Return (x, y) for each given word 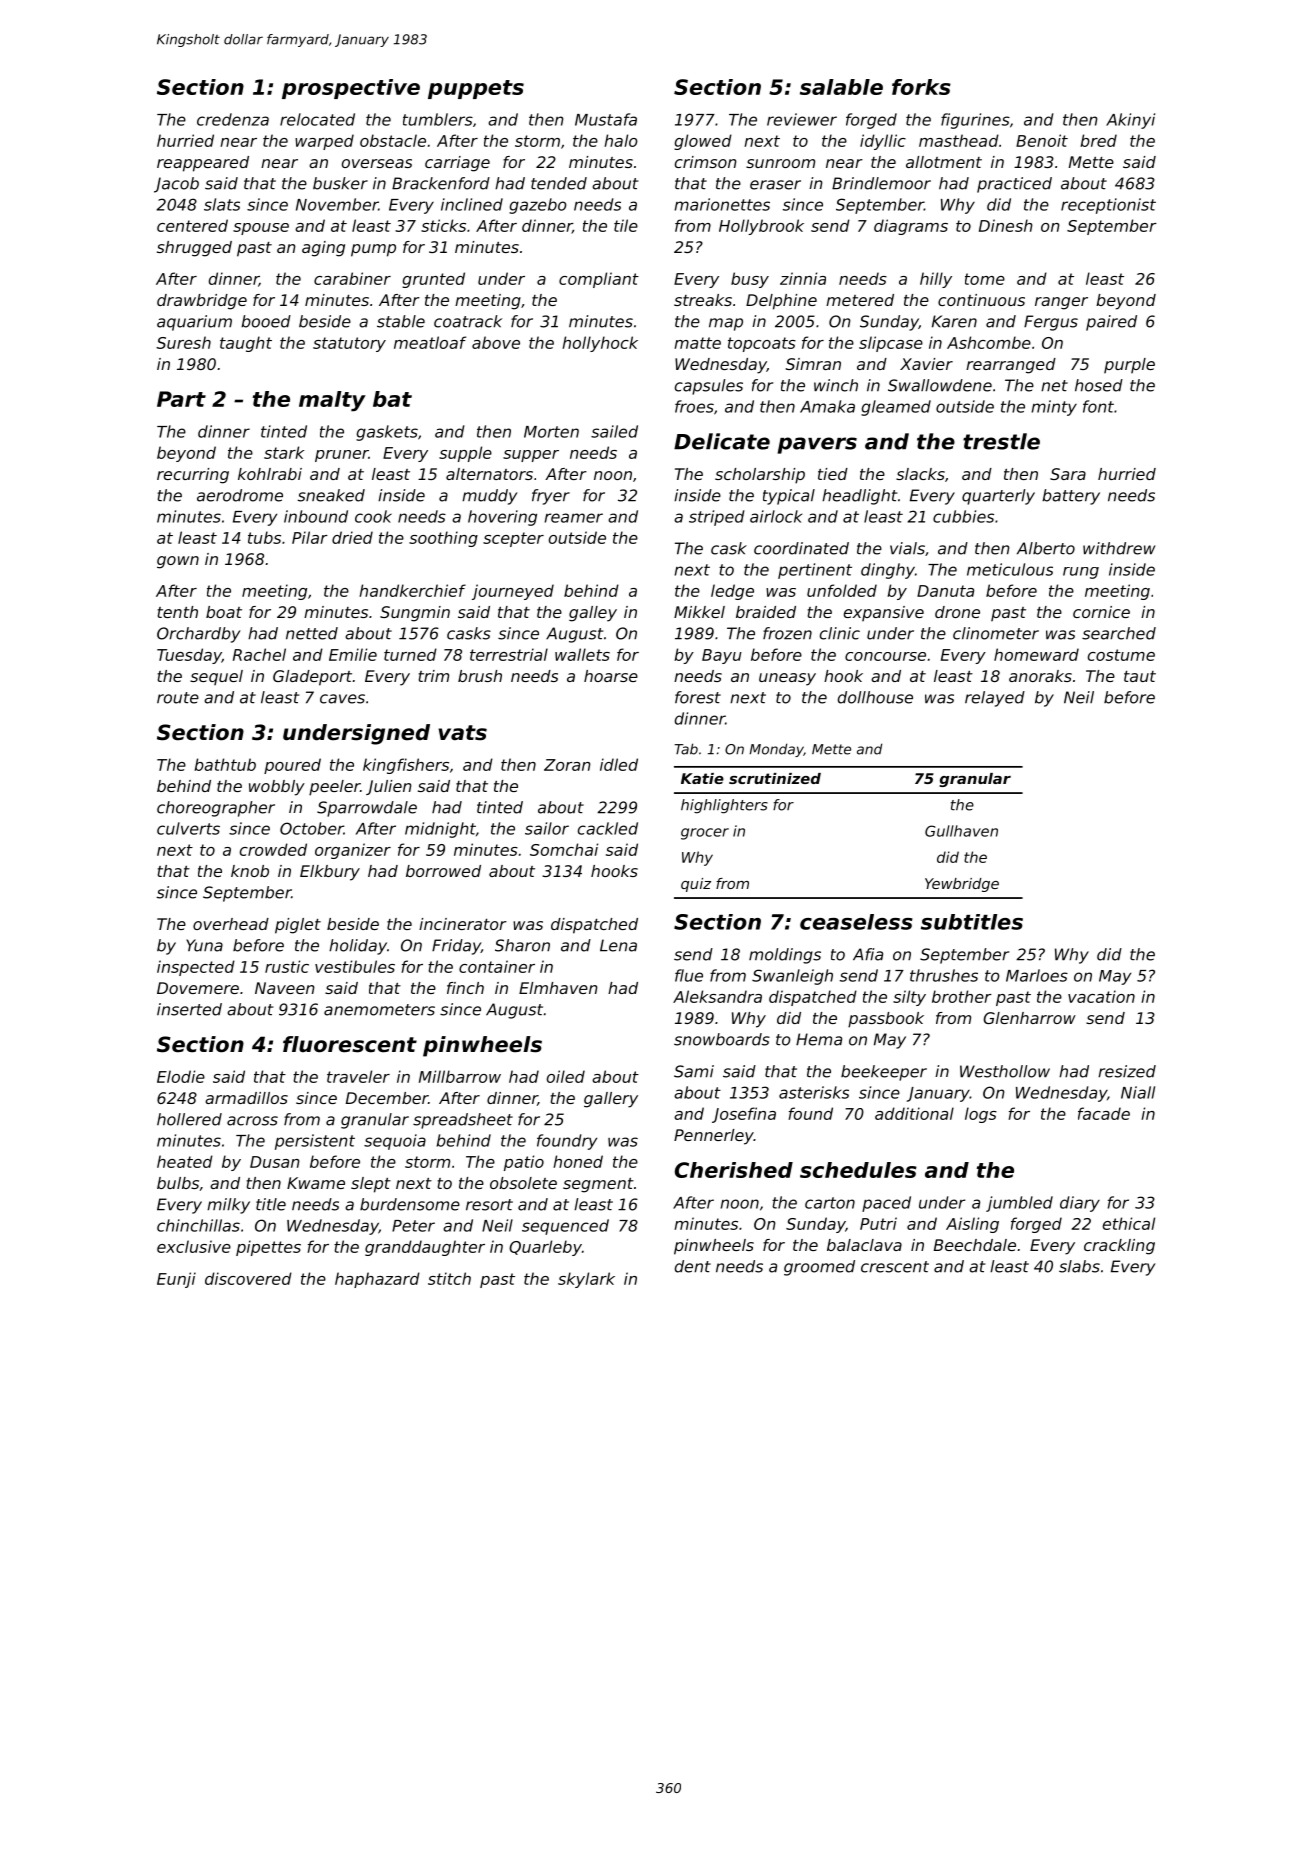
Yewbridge (962, 885)
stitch (449, 1278)
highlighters (724, 806)
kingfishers (406, 766)
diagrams (911, 227)
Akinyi (1130, 121)
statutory (349, 344)
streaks (703, 300)
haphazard (377, 1280)
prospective (351, 89)
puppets (476, 89)
